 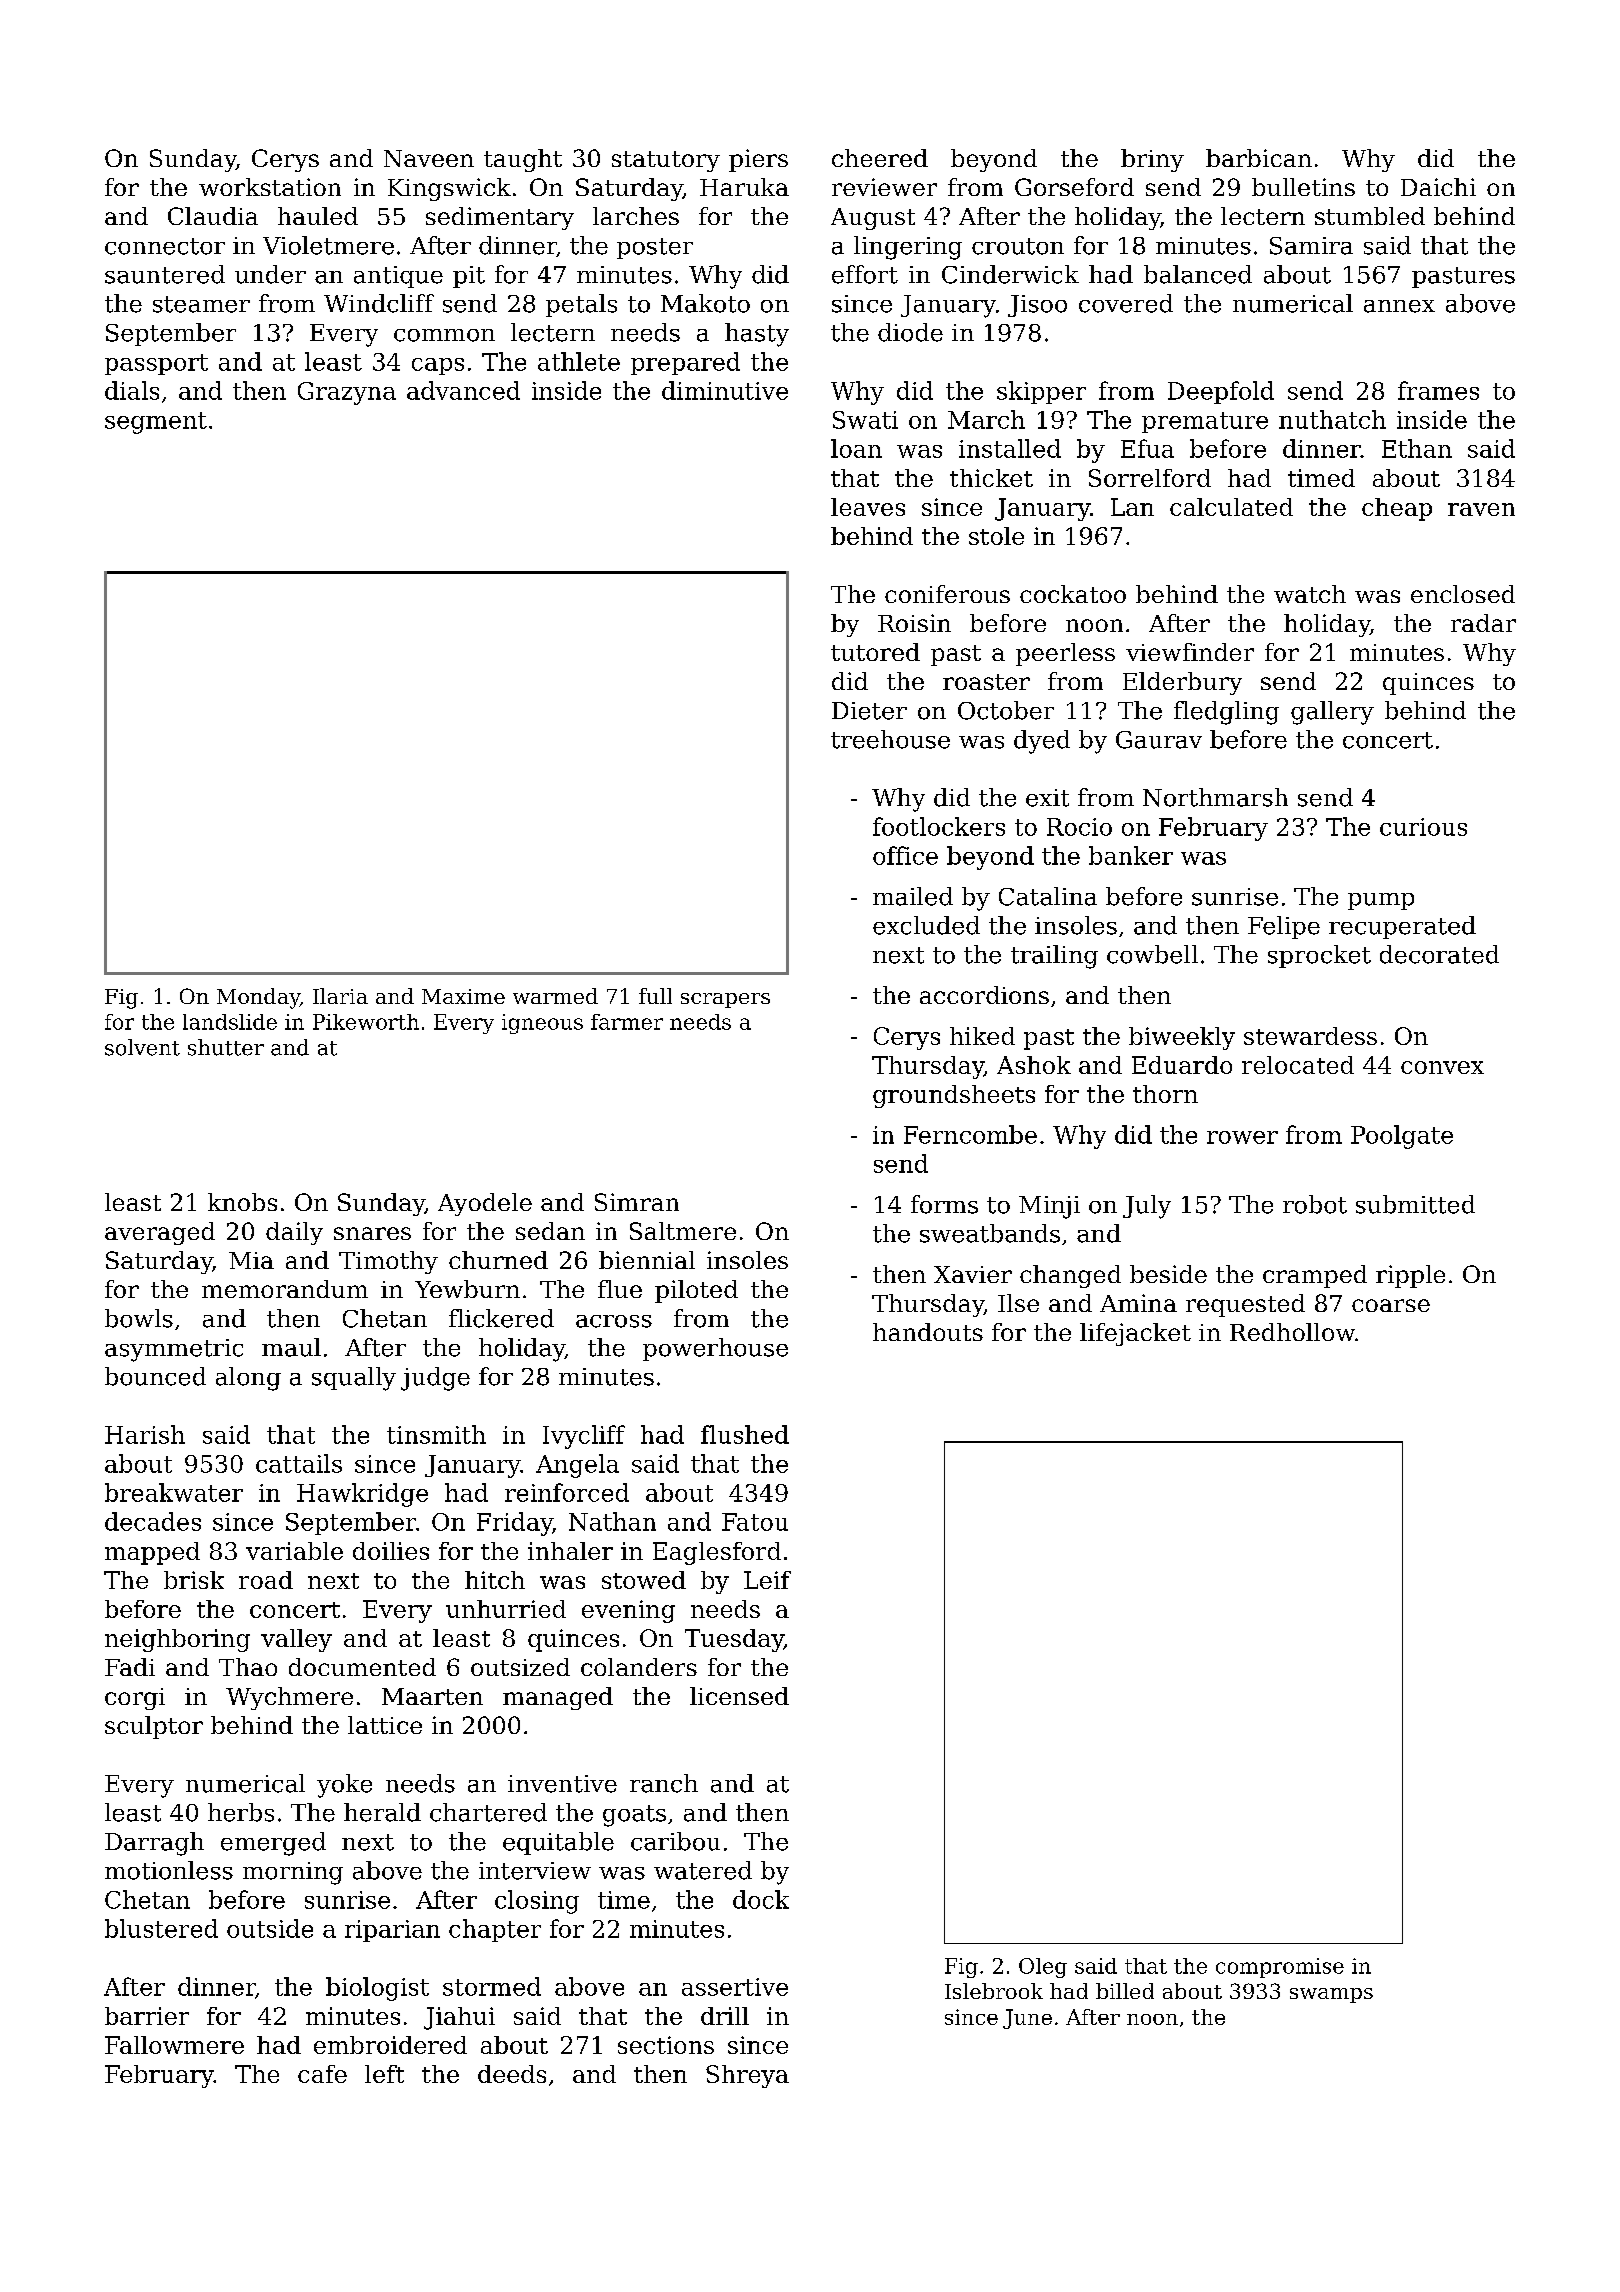 What do you see at coordinates (322, 2074) in the screenshot?
I see `cafe` at bounding box center [322, 2074].
